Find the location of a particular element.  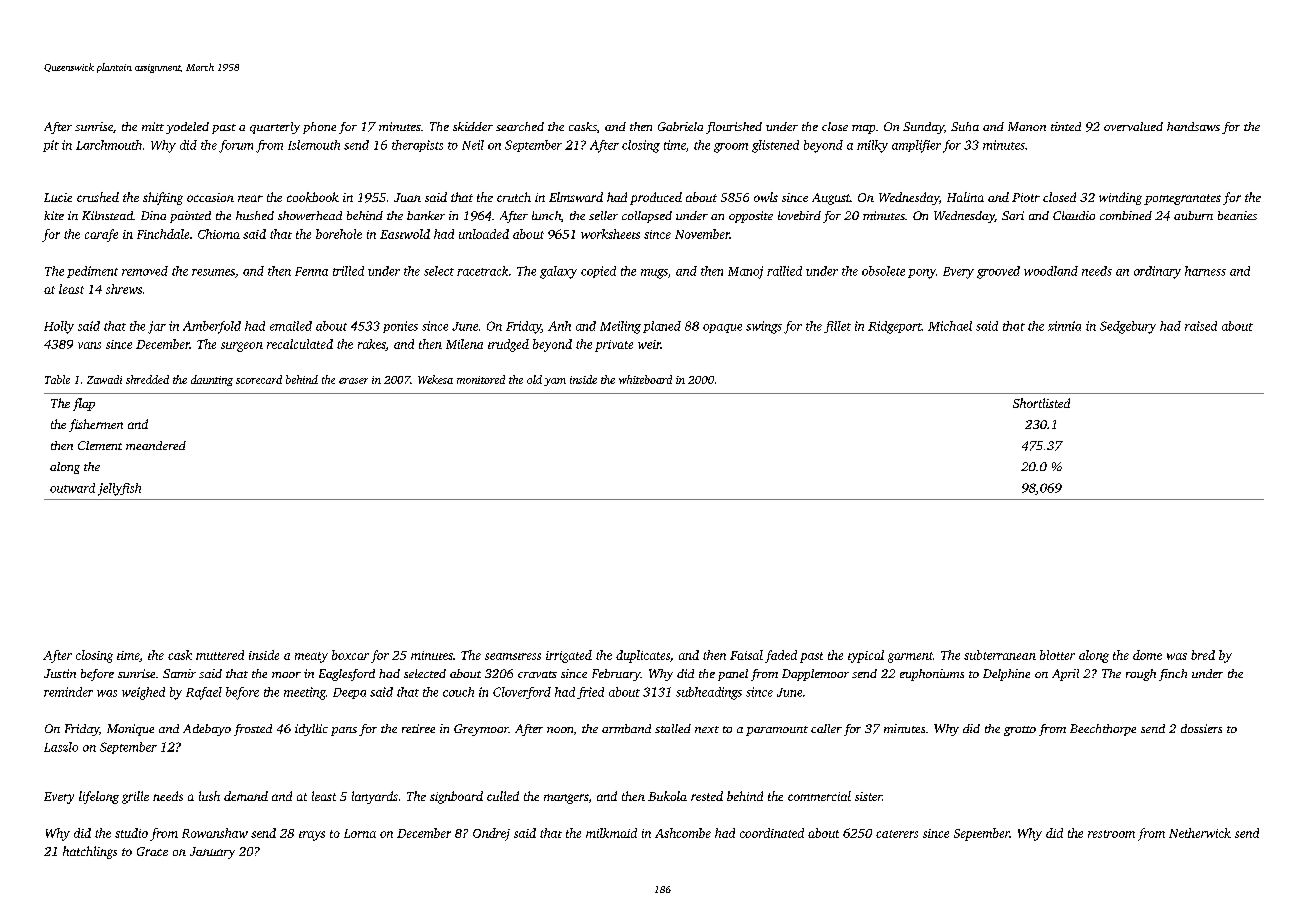

Elmsward is located at coordinates (576, 197).
